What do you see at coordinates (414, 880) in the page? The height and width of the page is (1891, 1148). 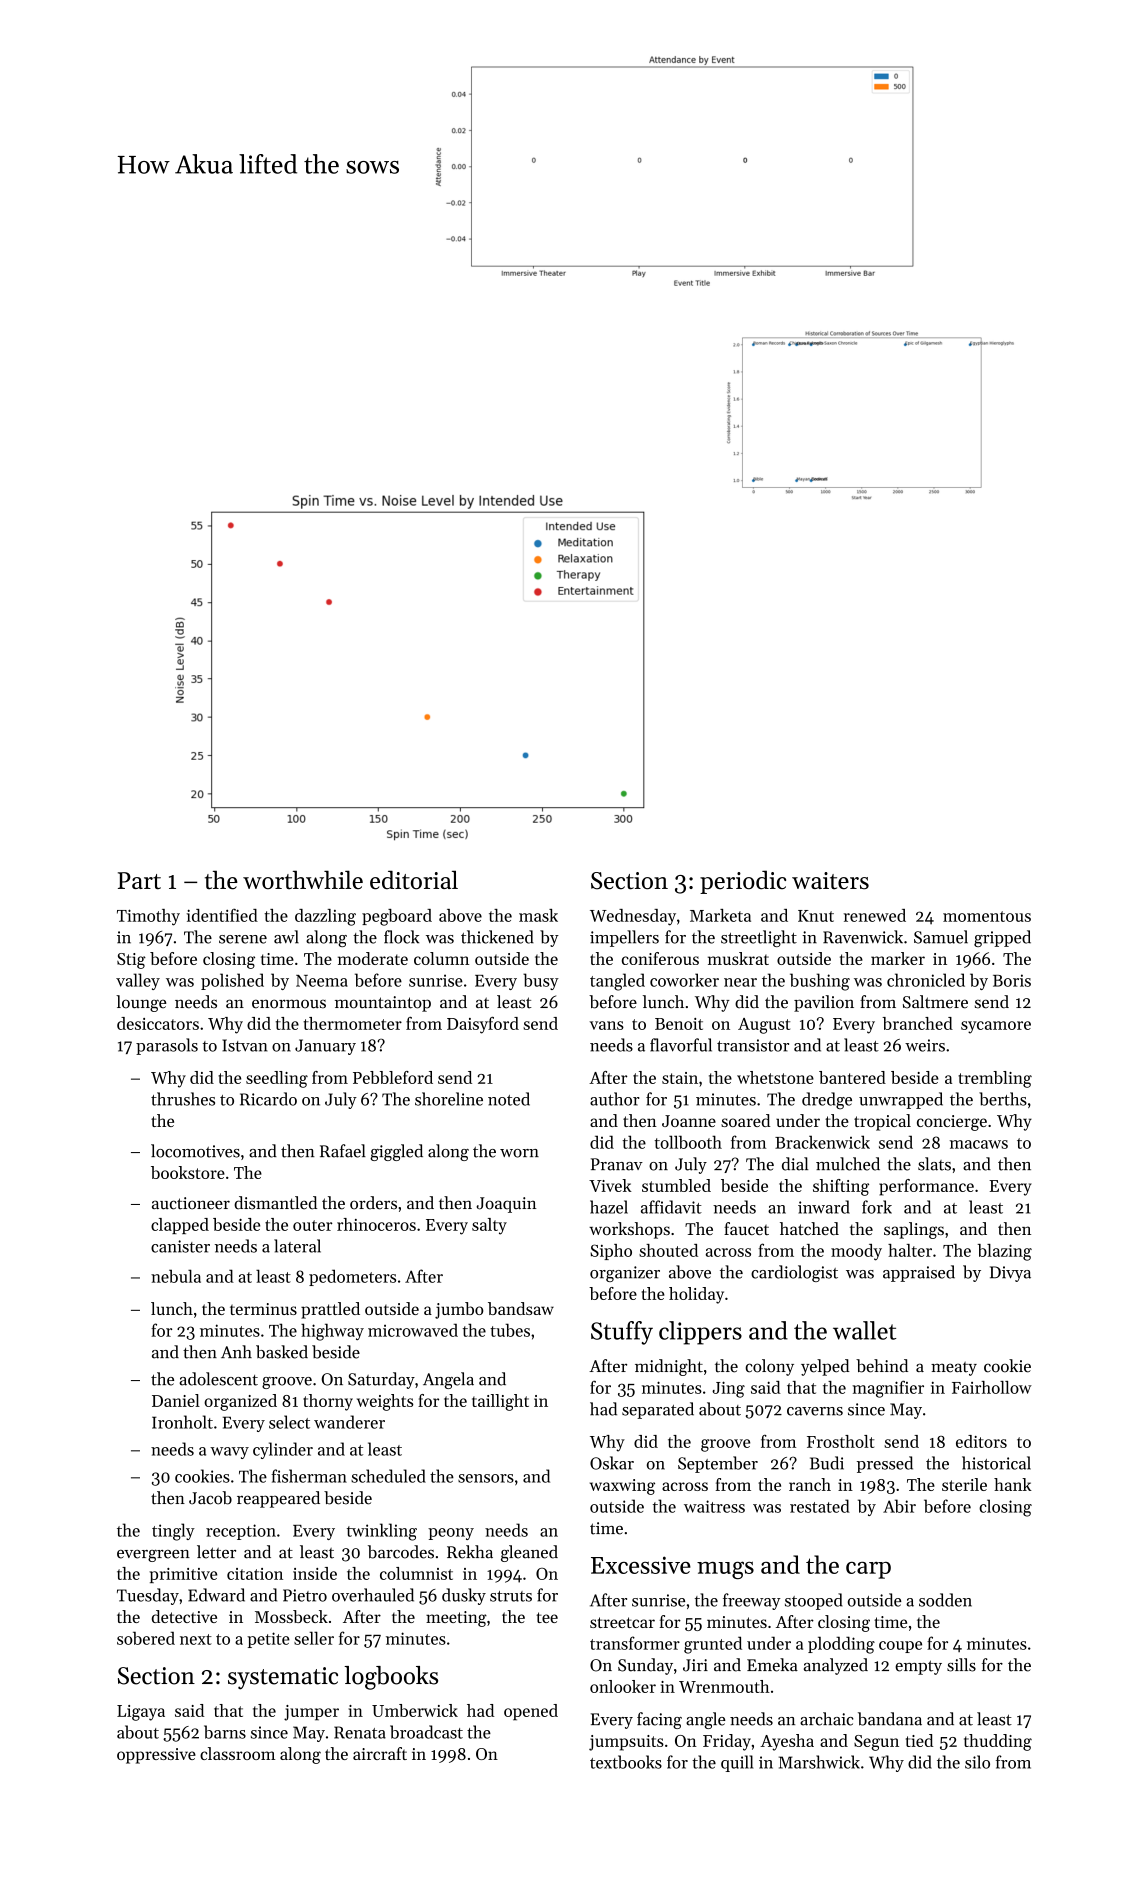 I see `editorial` at bounding box center [414, 880].
